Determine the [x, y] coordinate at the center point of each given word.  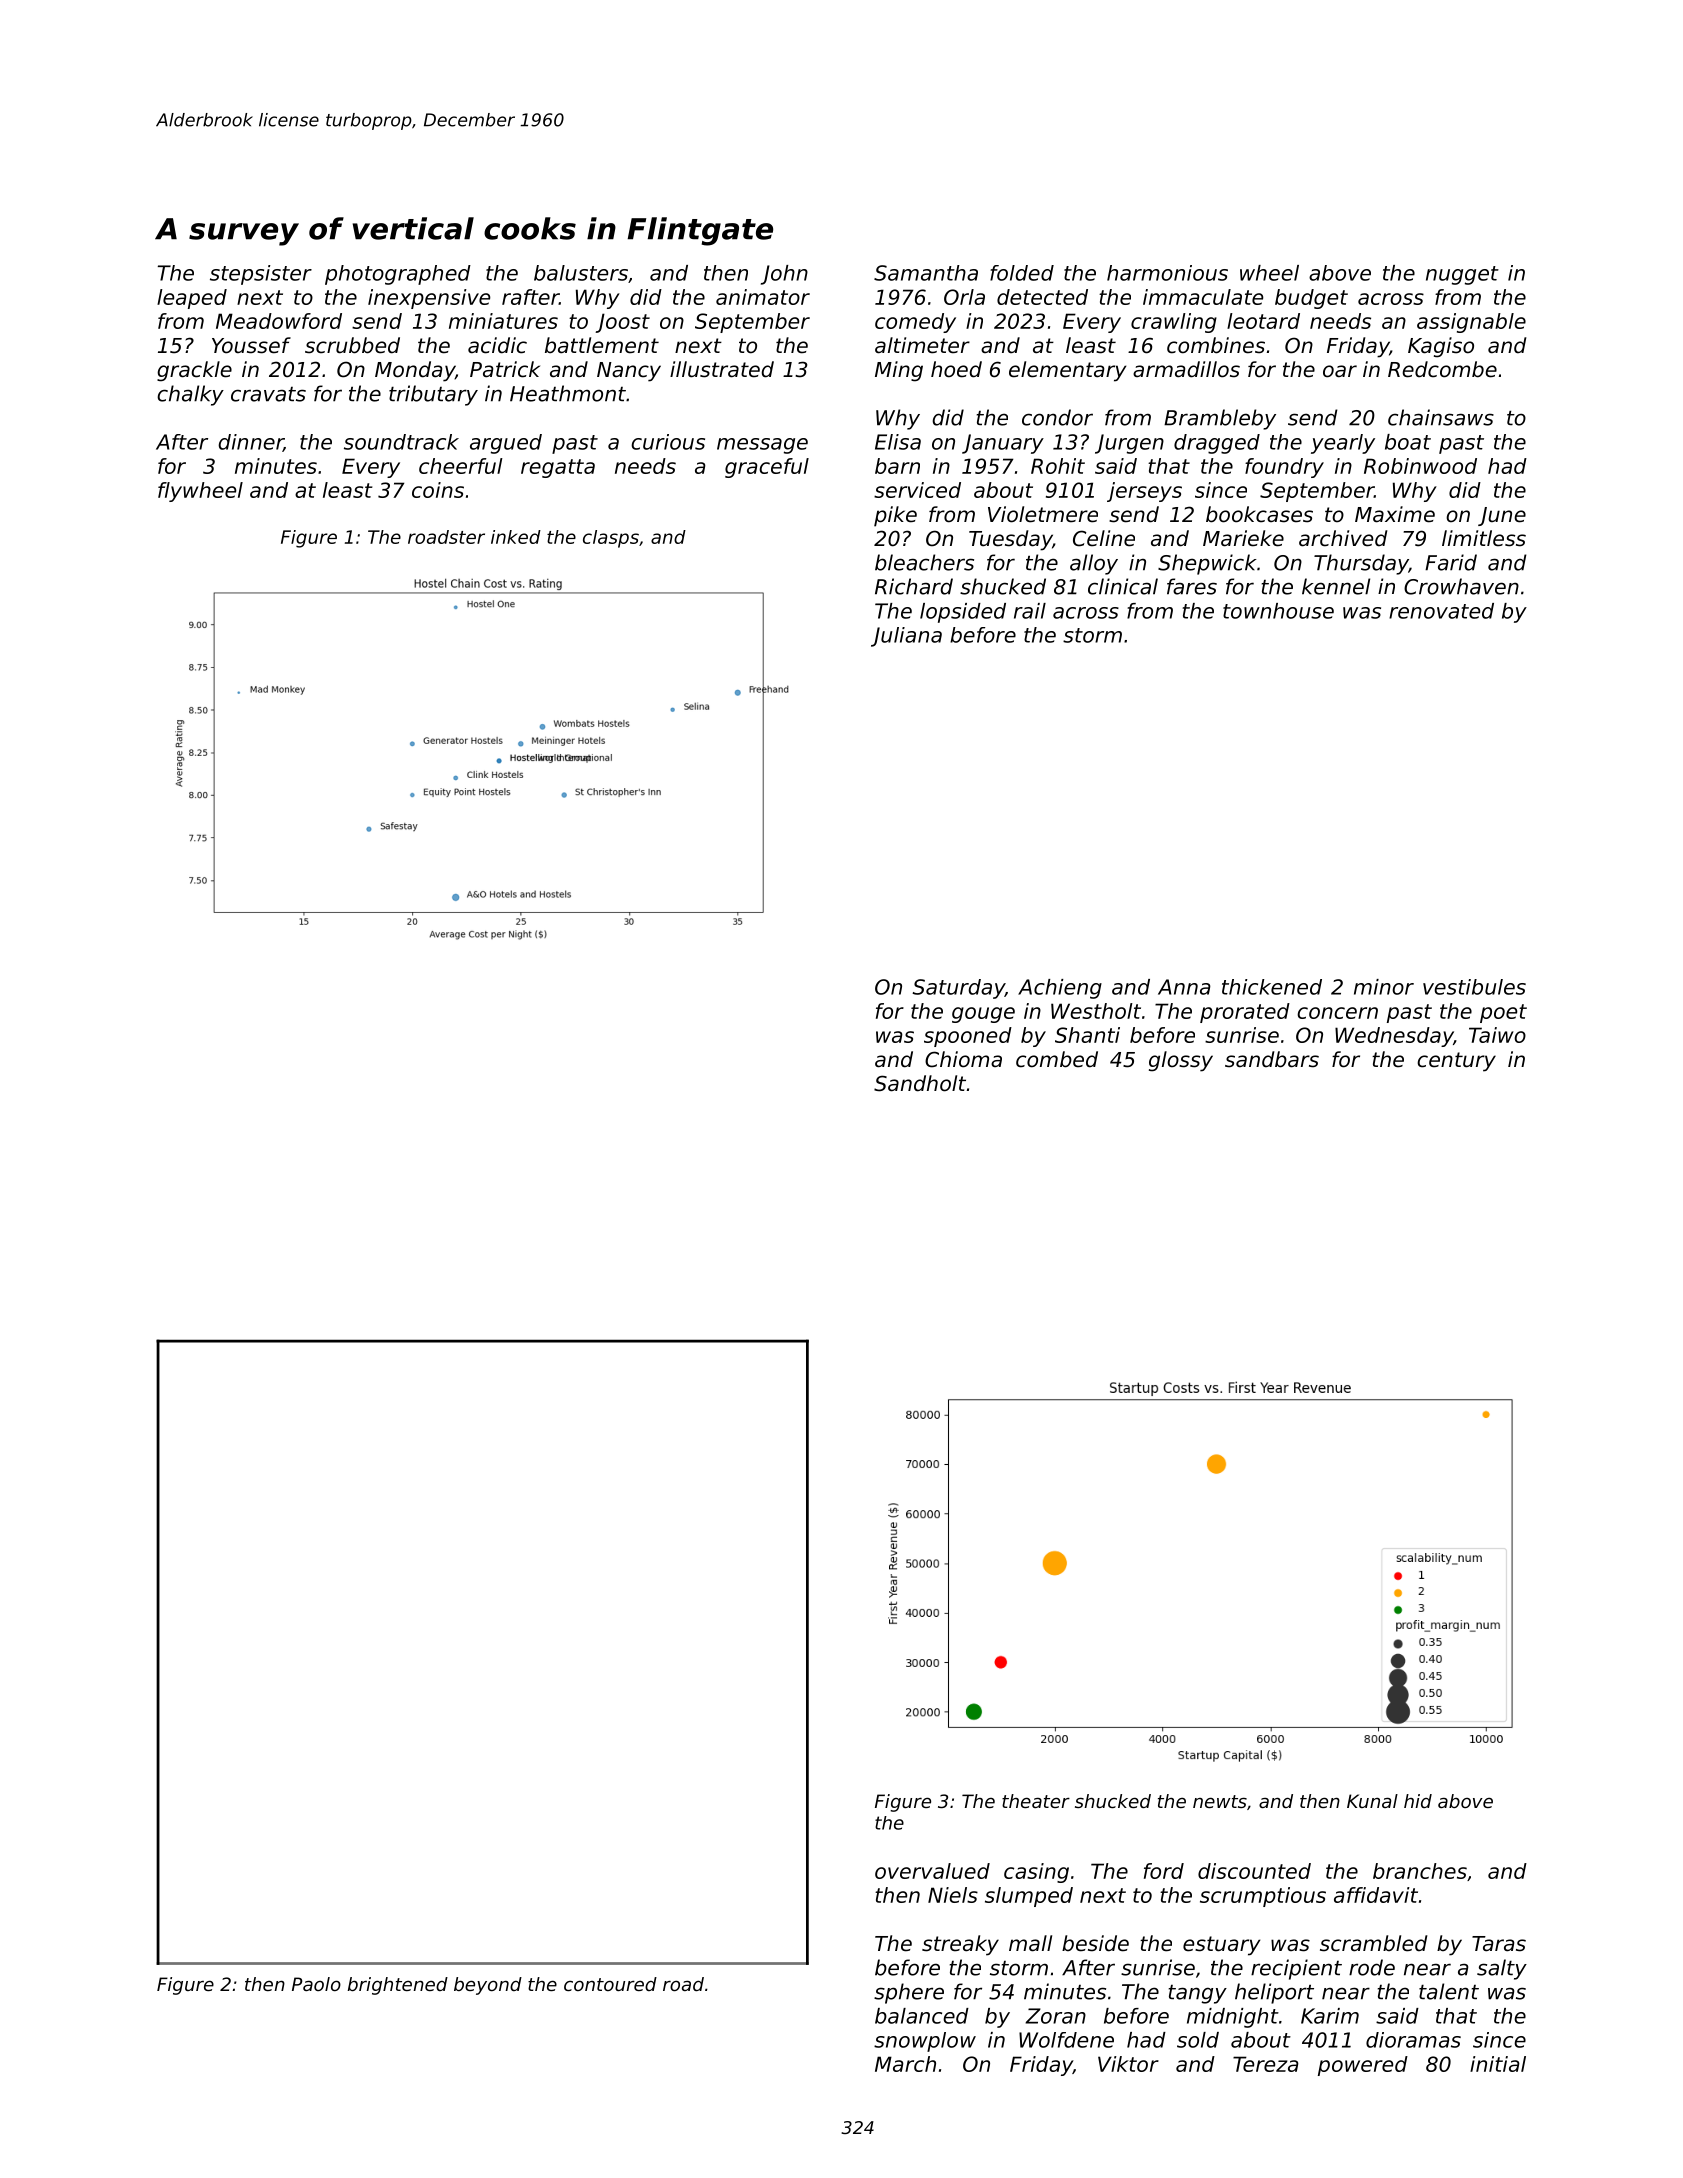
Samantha [926, 273]
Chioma [963, 1059]
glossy [1181, 1061]
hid [1418, 1801]
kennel [1336, 586]
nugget [1462, 275]
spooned [968, 1037]
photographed [398, 275]
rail [1030, 611]
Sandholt [920, 1083]
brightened [398, 1986]
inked [516, 537]
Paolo [316, 1984]
